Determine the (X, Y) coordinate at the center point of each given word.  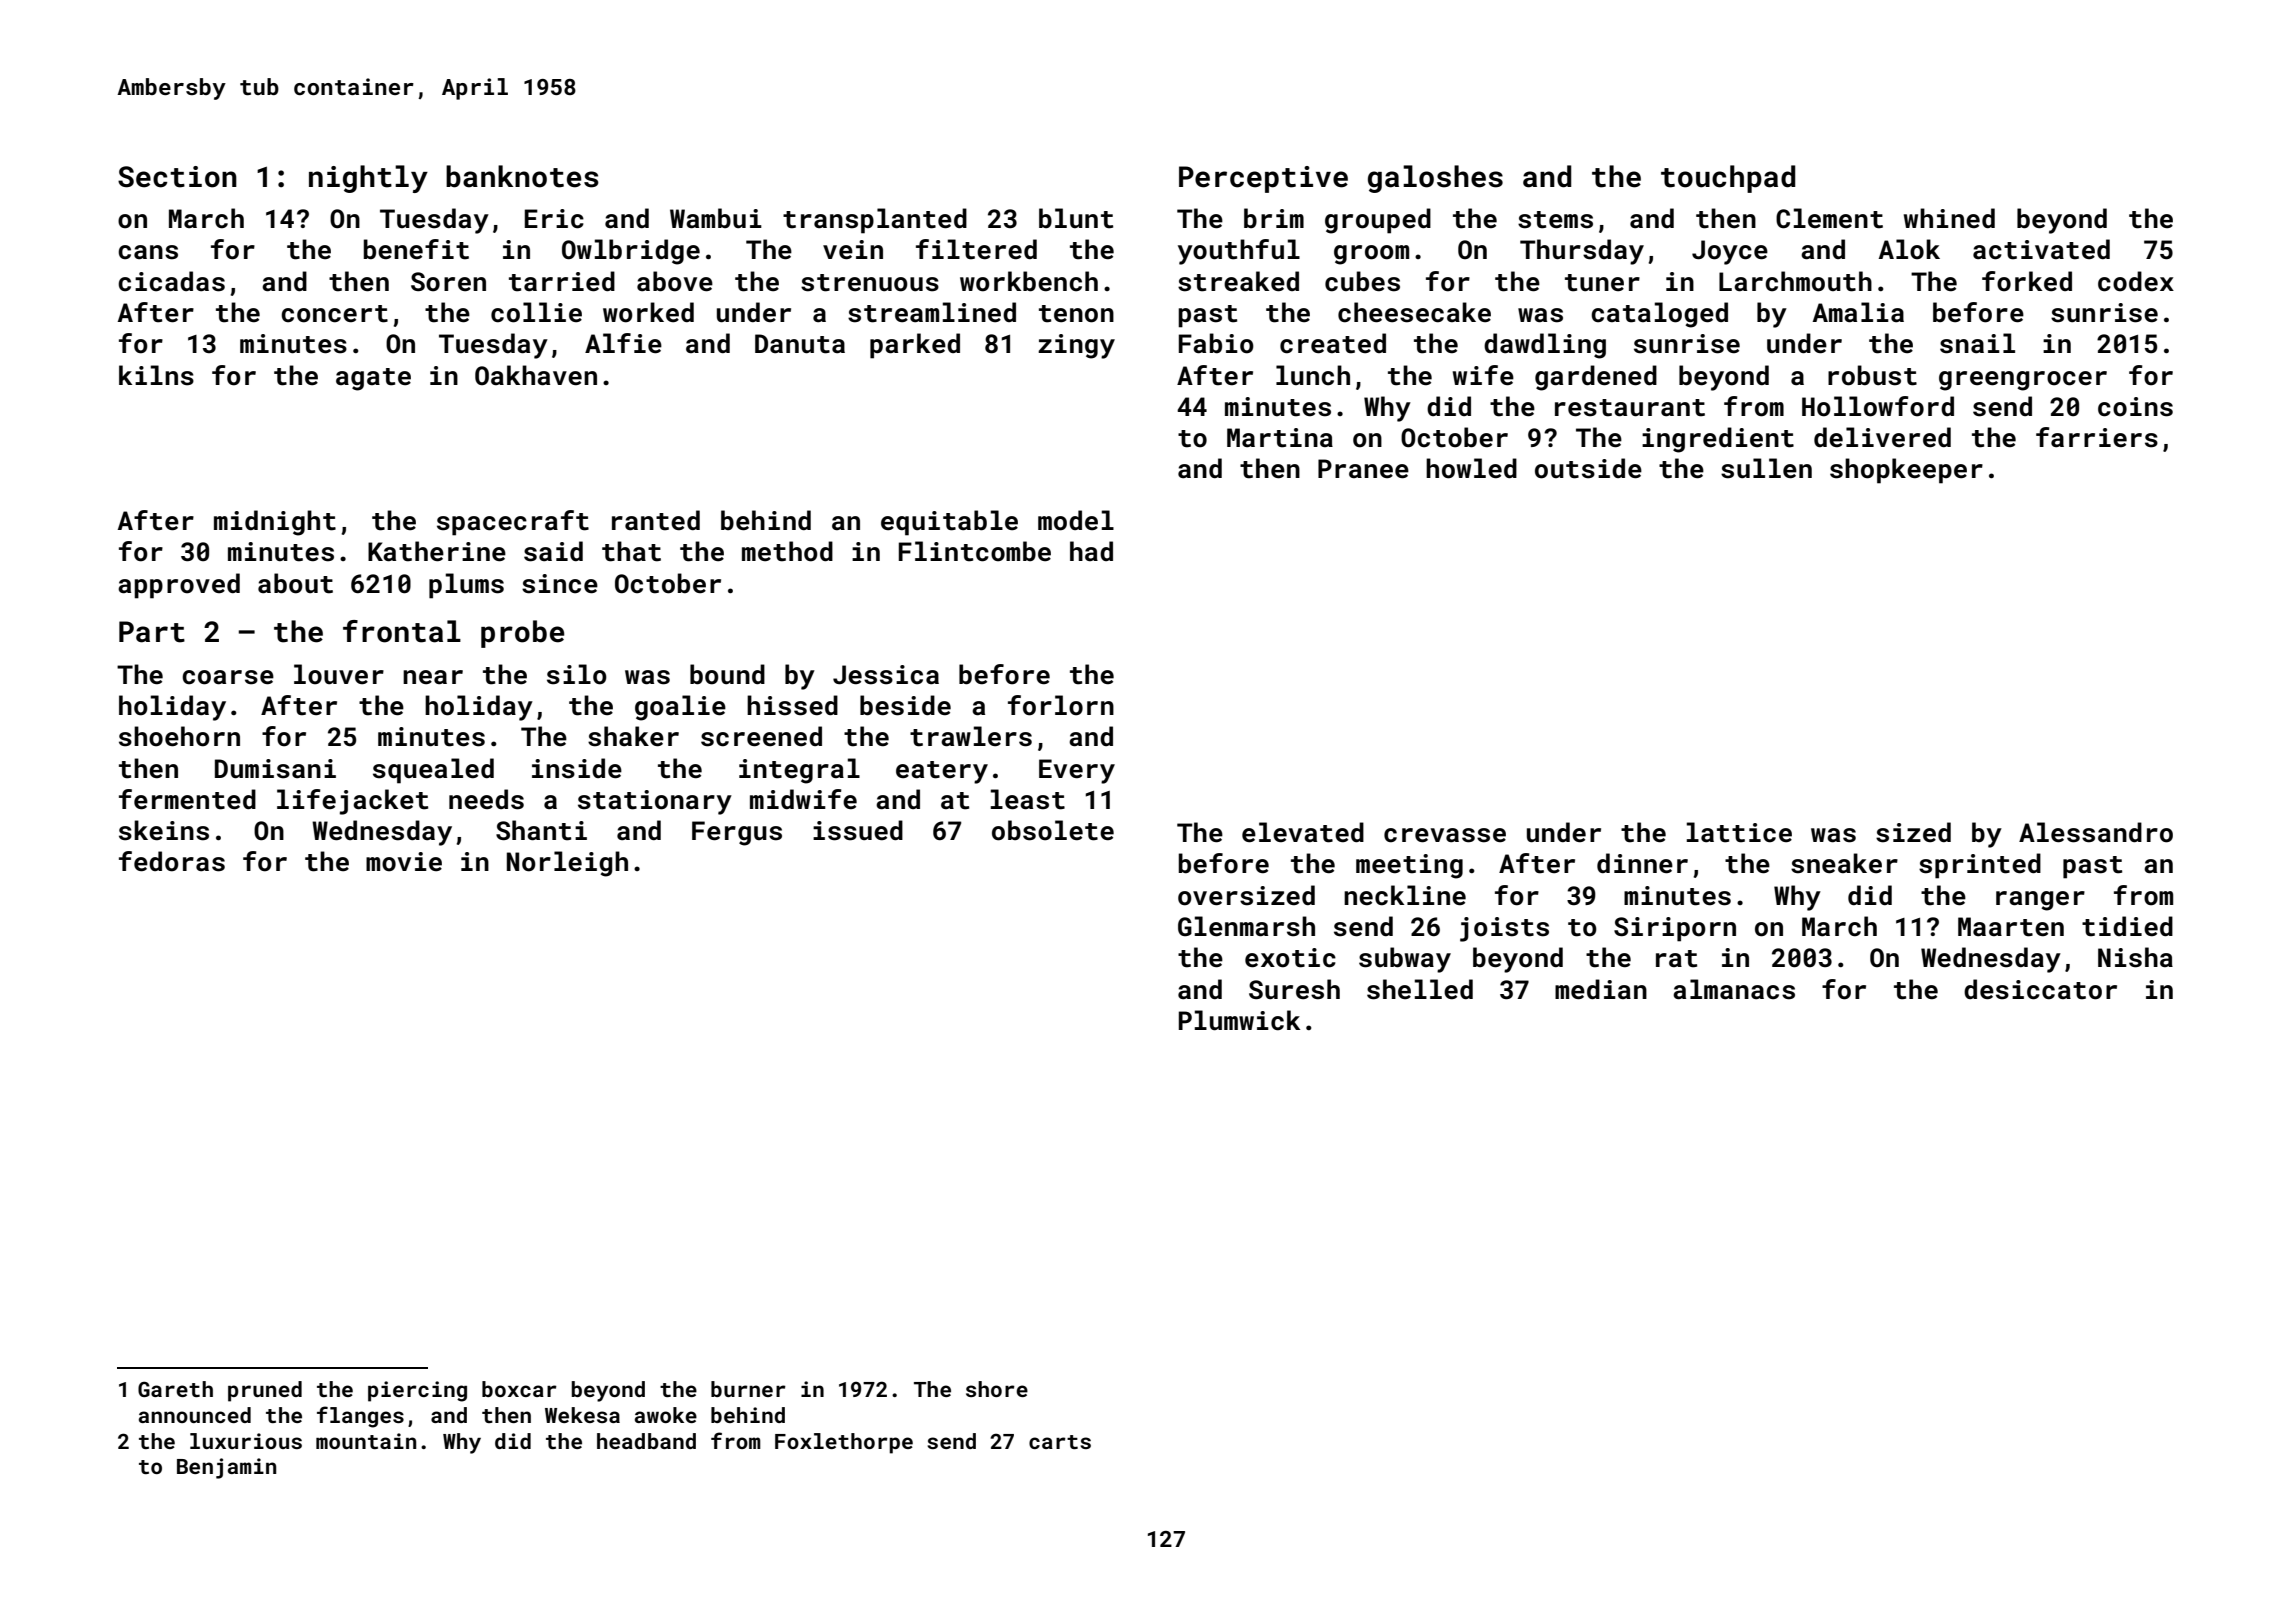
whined (1949, 218)
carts (1060, 1442)
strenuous (870, 283)
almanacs (1734, 989)
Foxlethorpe (844, 1443)
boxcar (519, 1389)
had (1091, 551)
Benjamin (226, 1468)
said (553, 551)
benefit (416, 249)
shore (997, 1389)
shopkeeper (1906, 471)
